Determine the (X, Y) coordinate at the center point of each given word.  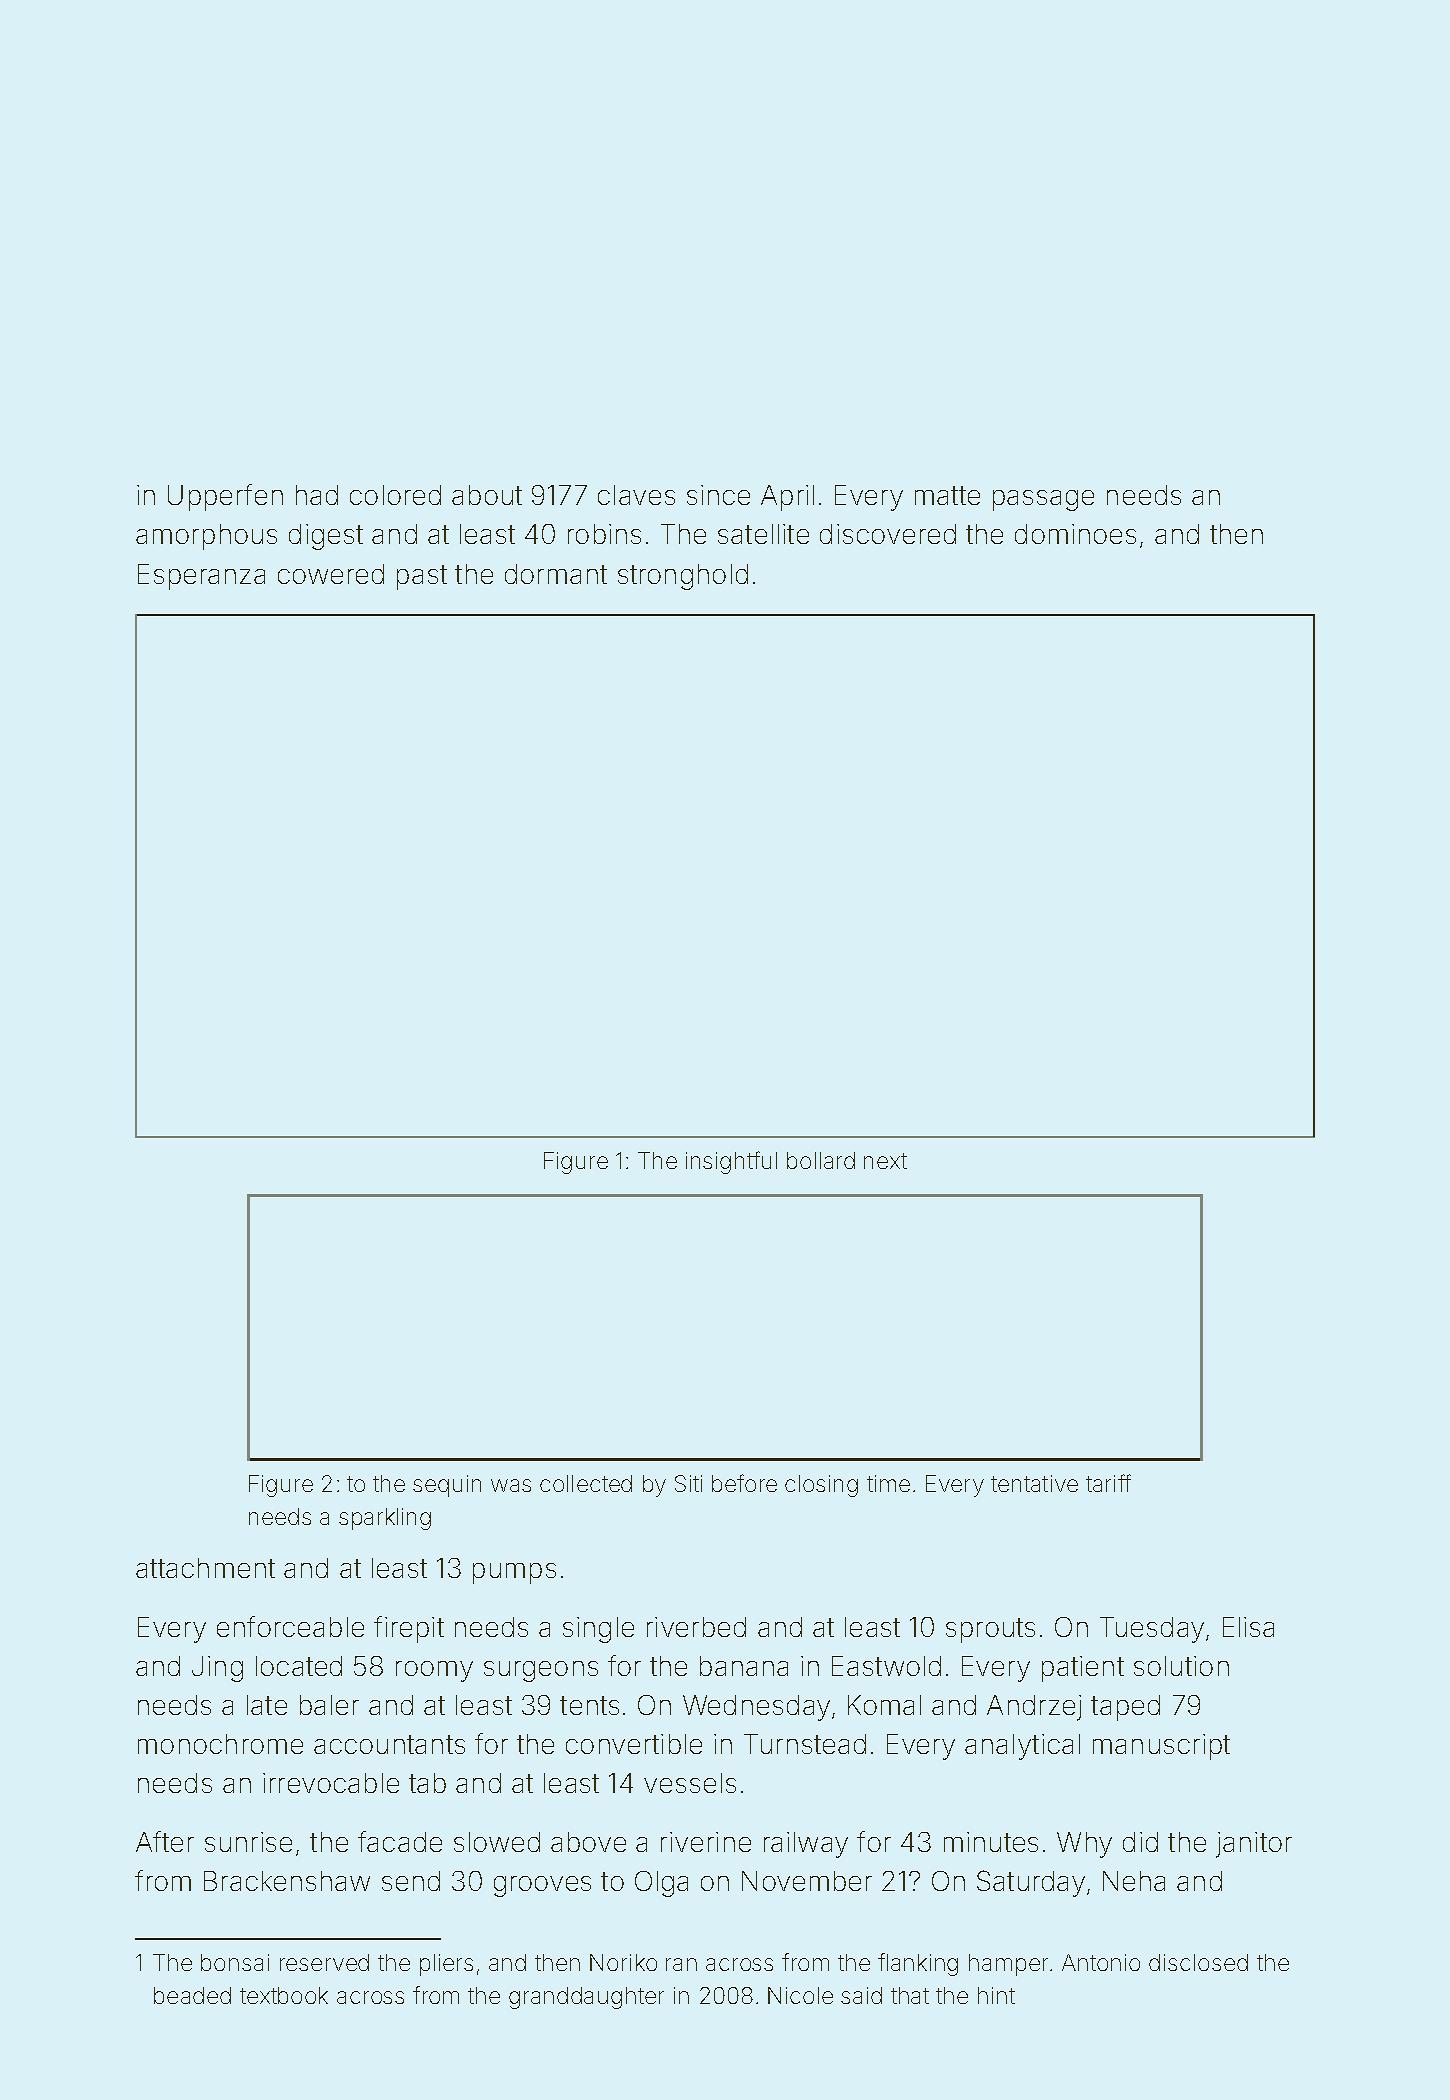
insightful (731, 1162)
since (718, 495)
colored (395, 495)
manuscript (1161, 1747)
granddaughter (586, 1998)
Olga (661, 1884)
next (885, 1161)
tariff (1108, 1483)
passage (1043, 500)
